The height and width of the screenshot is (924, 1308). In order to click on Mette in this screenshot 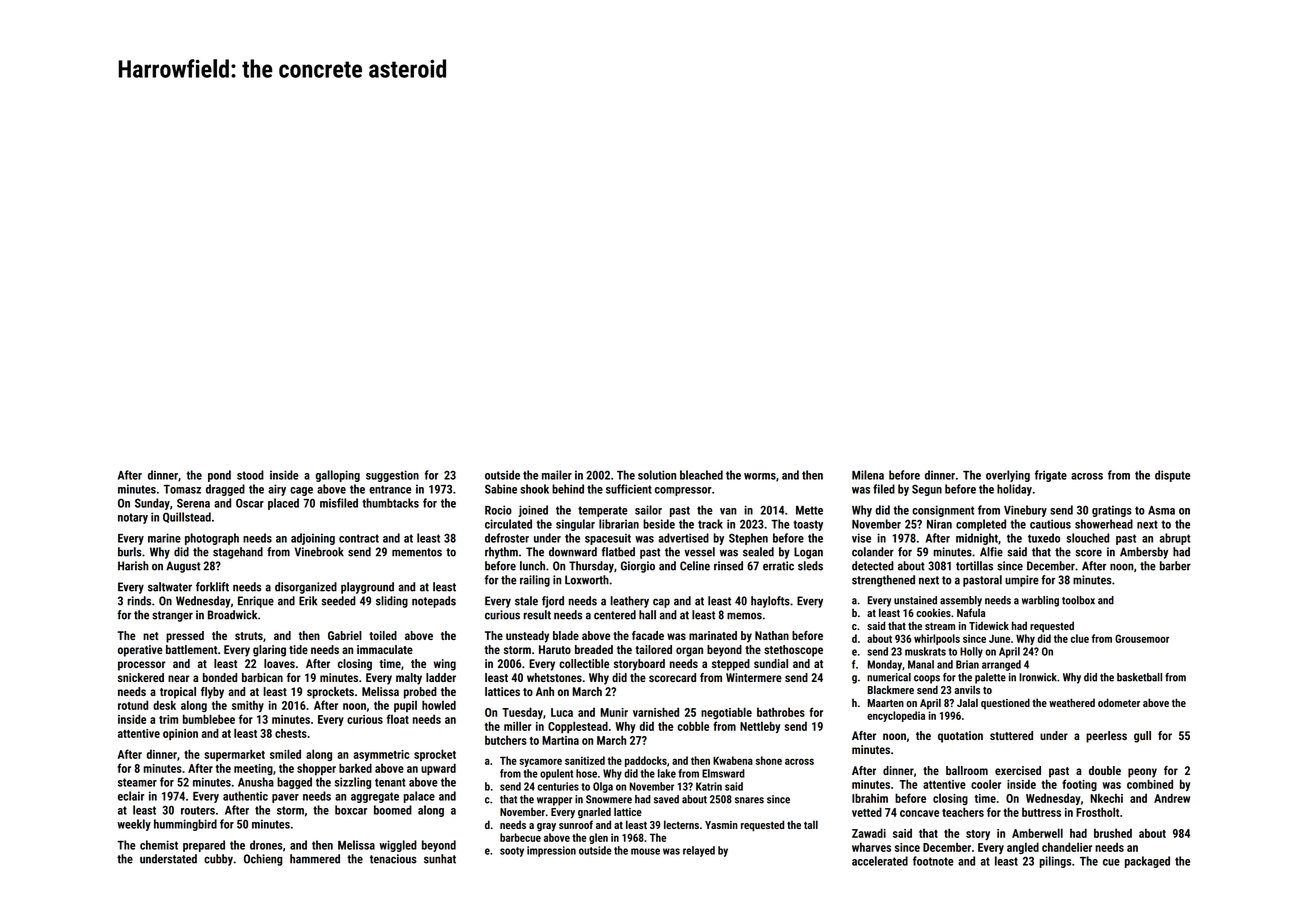, I will do `click(809, 510)`.
